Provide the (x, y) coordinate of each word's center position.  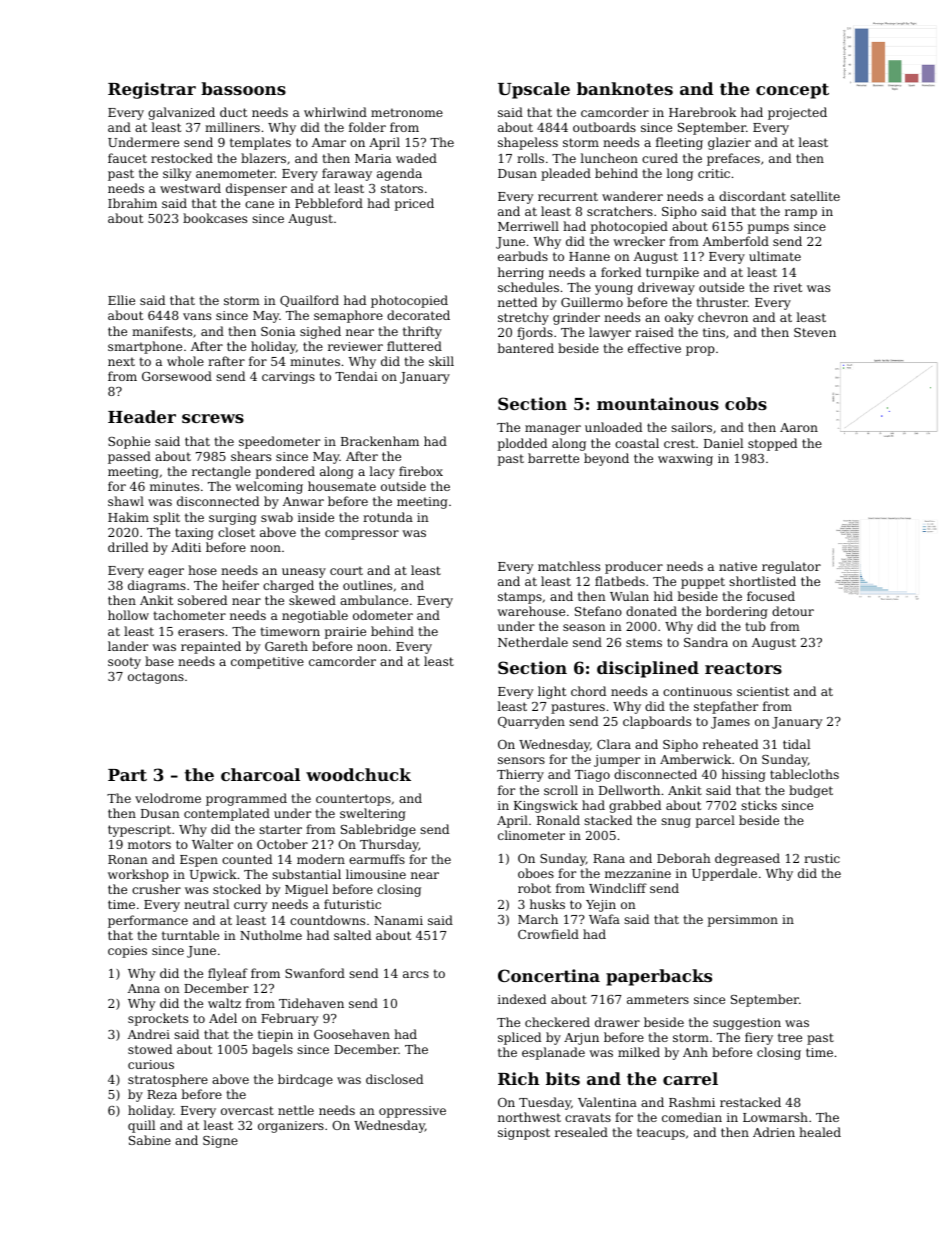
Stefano (598, 611)
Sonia (278, 331)
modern (321, 859)
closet (236, 532)
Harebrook (702, 112)
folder (367, 127)
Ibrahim (132, 203)
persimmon (743, 921)
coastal (637, 443)
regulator (791, 567)
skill (441, 361)
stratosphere (168, 1080)
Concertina (549, 975)
